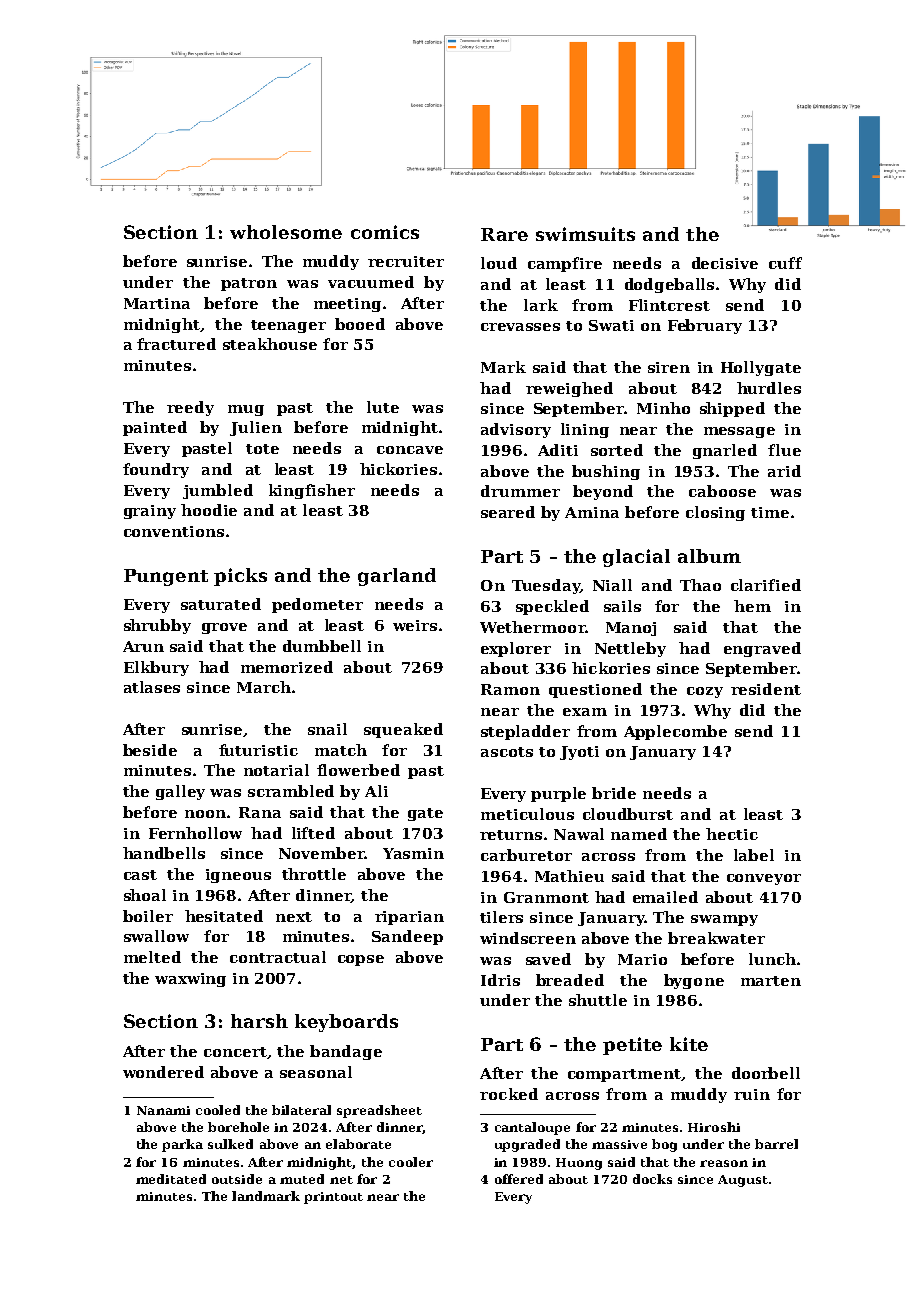 The image size is (924, 1308). Describe the element at coordinates (410, 450) in the screenshot. I see `concave` at that location.
